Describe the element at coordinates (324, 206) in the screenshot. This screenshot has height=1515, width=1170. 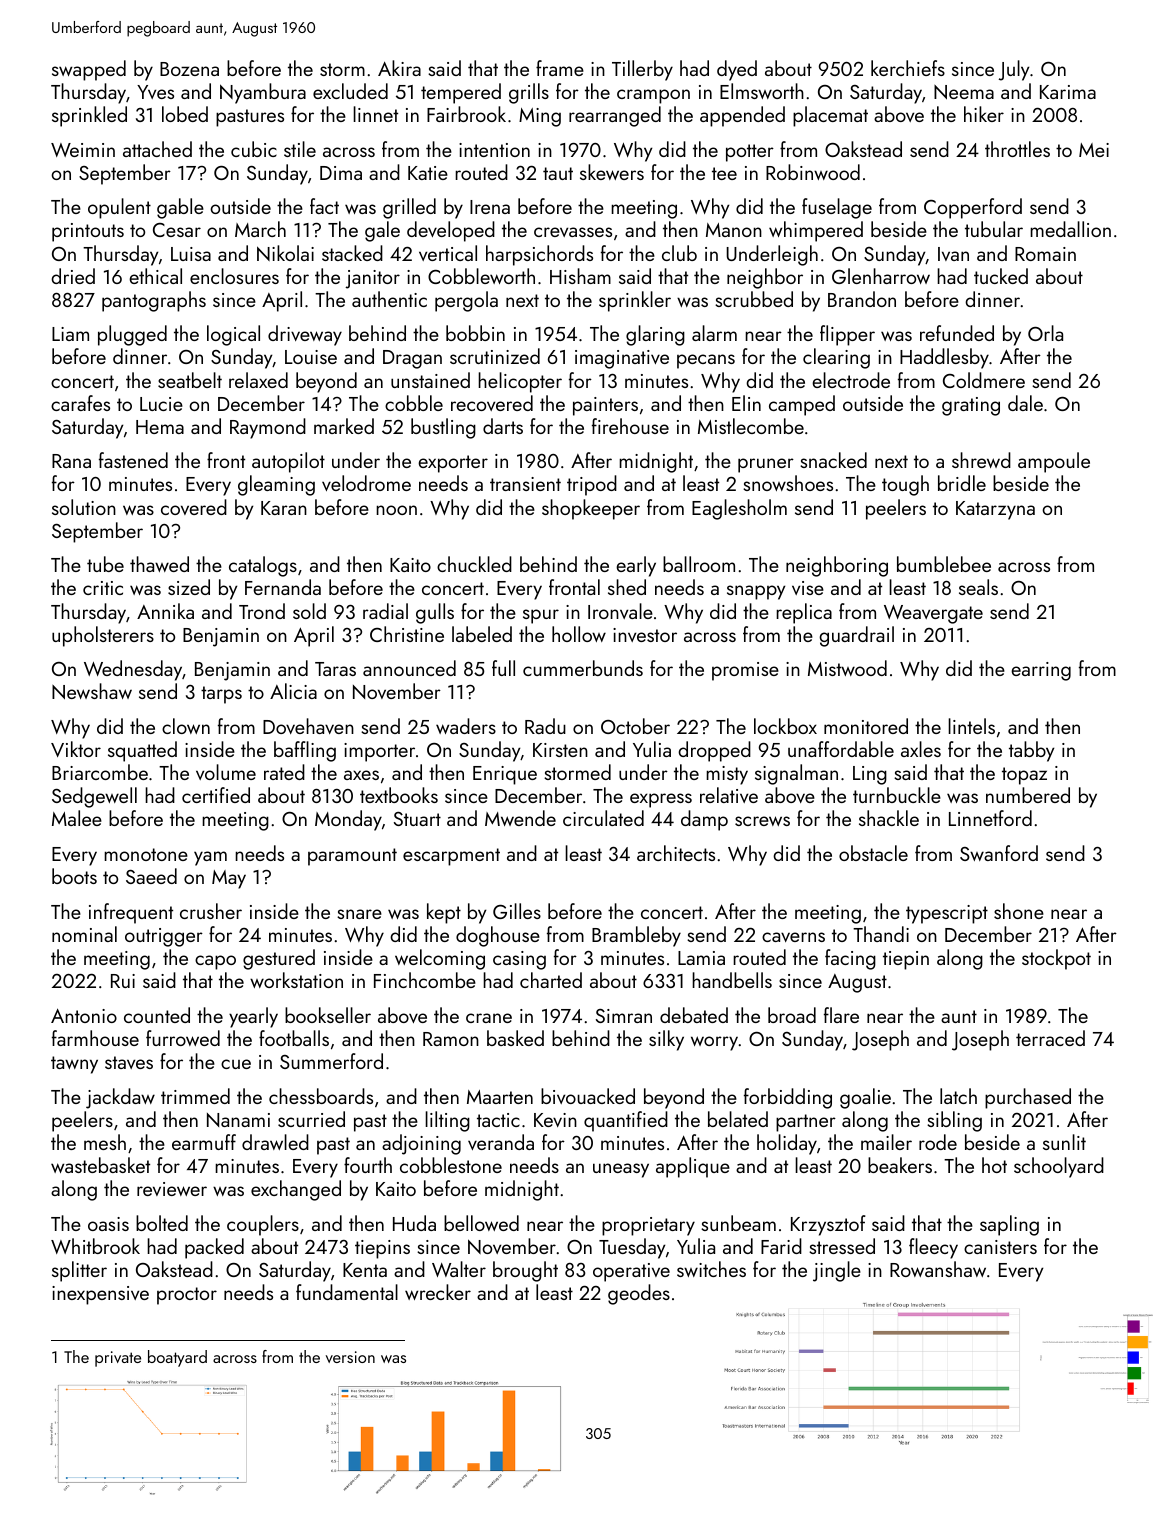
I see `fact` at that location.
